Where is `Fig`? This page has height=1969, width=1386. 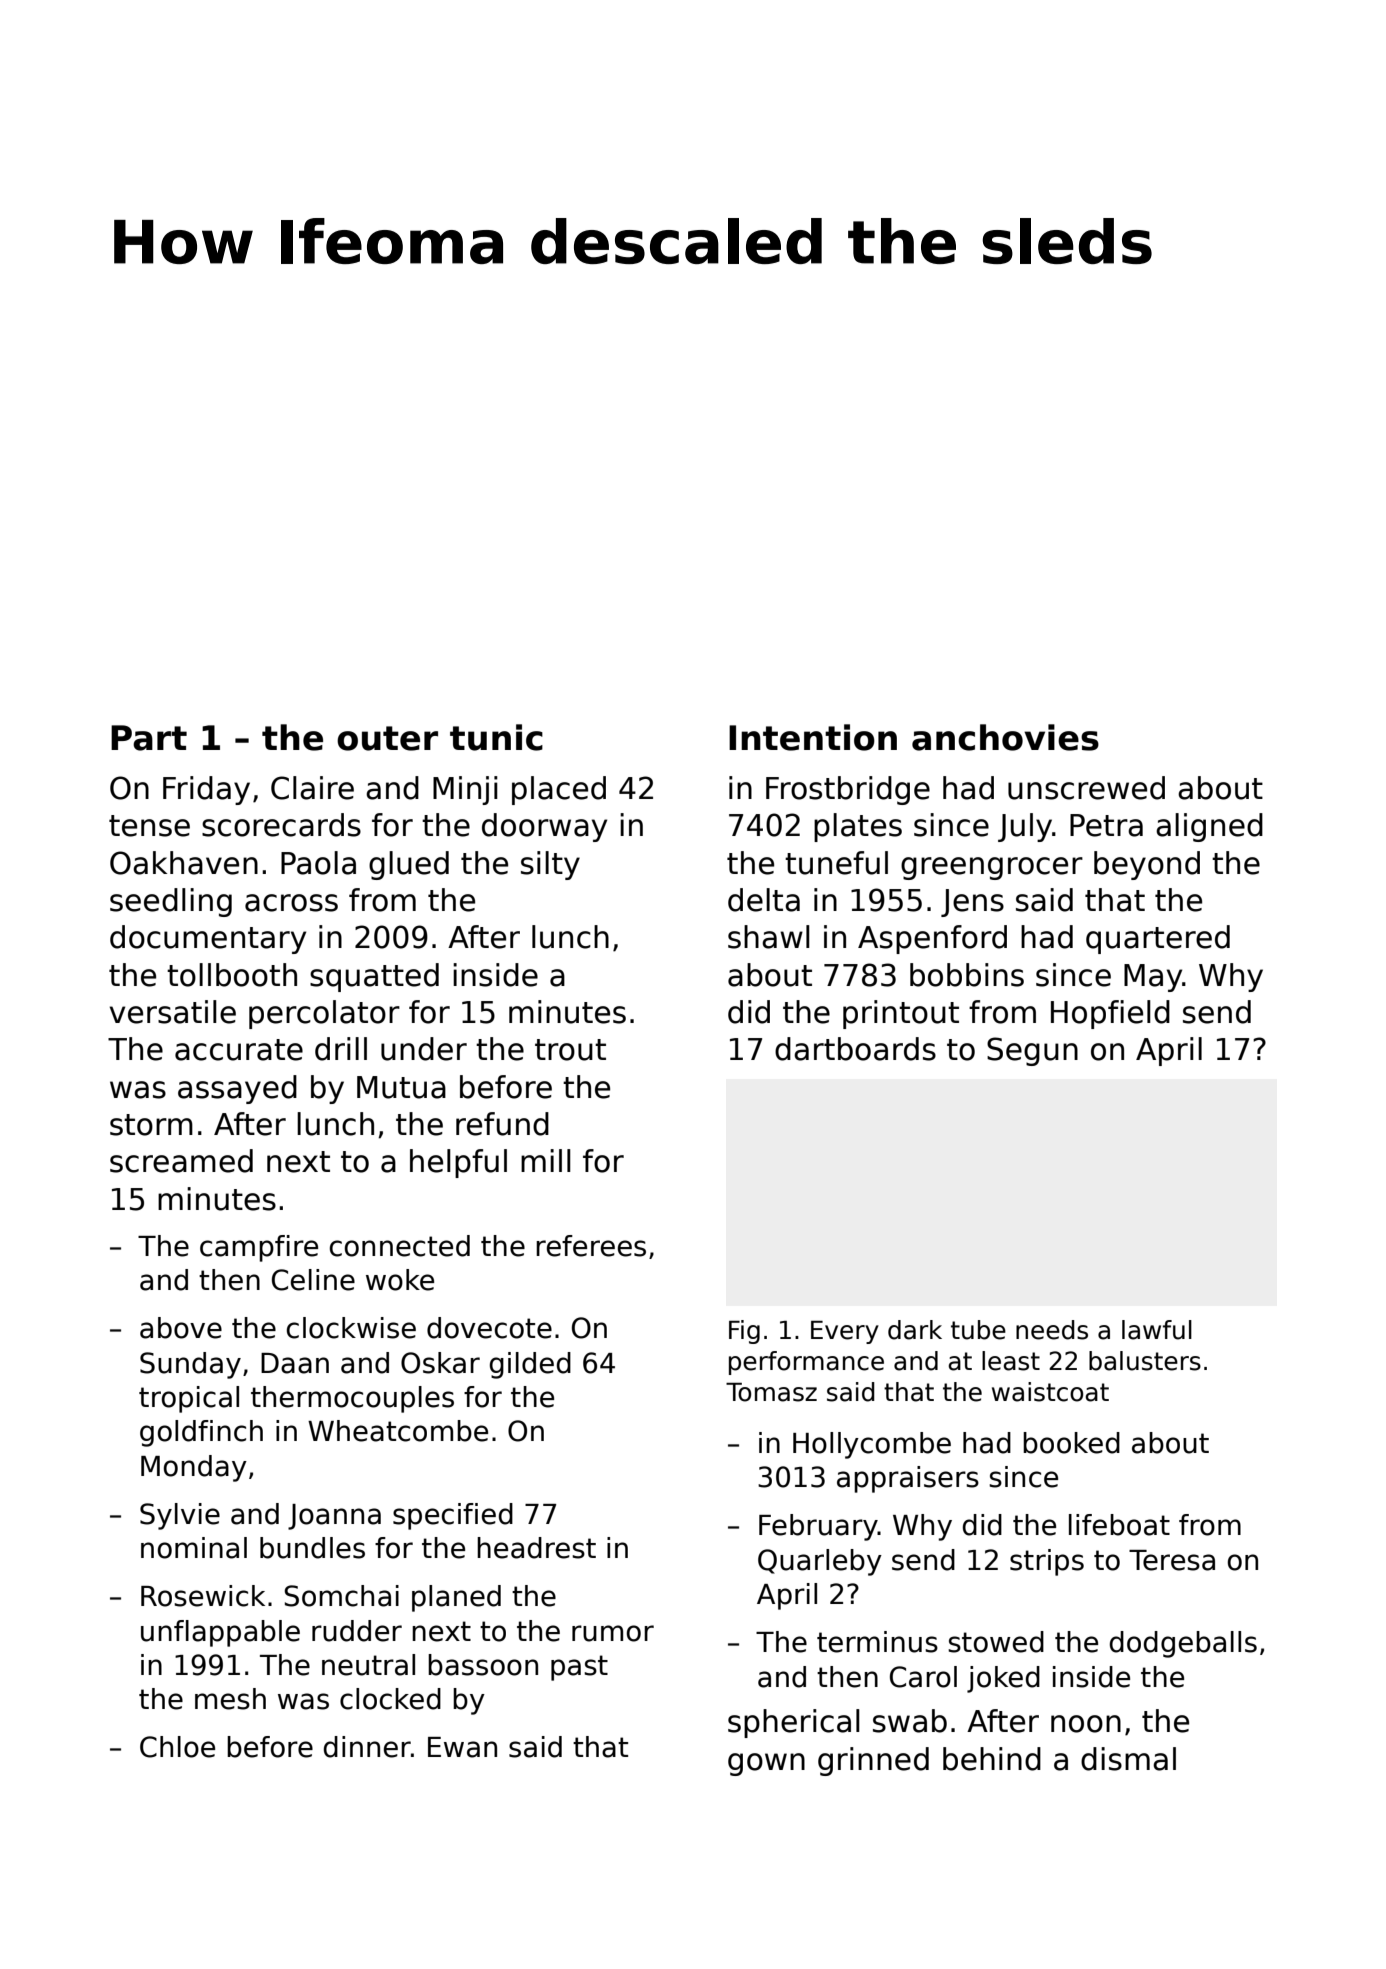 Fig is located at coordinates (744, 1332).
